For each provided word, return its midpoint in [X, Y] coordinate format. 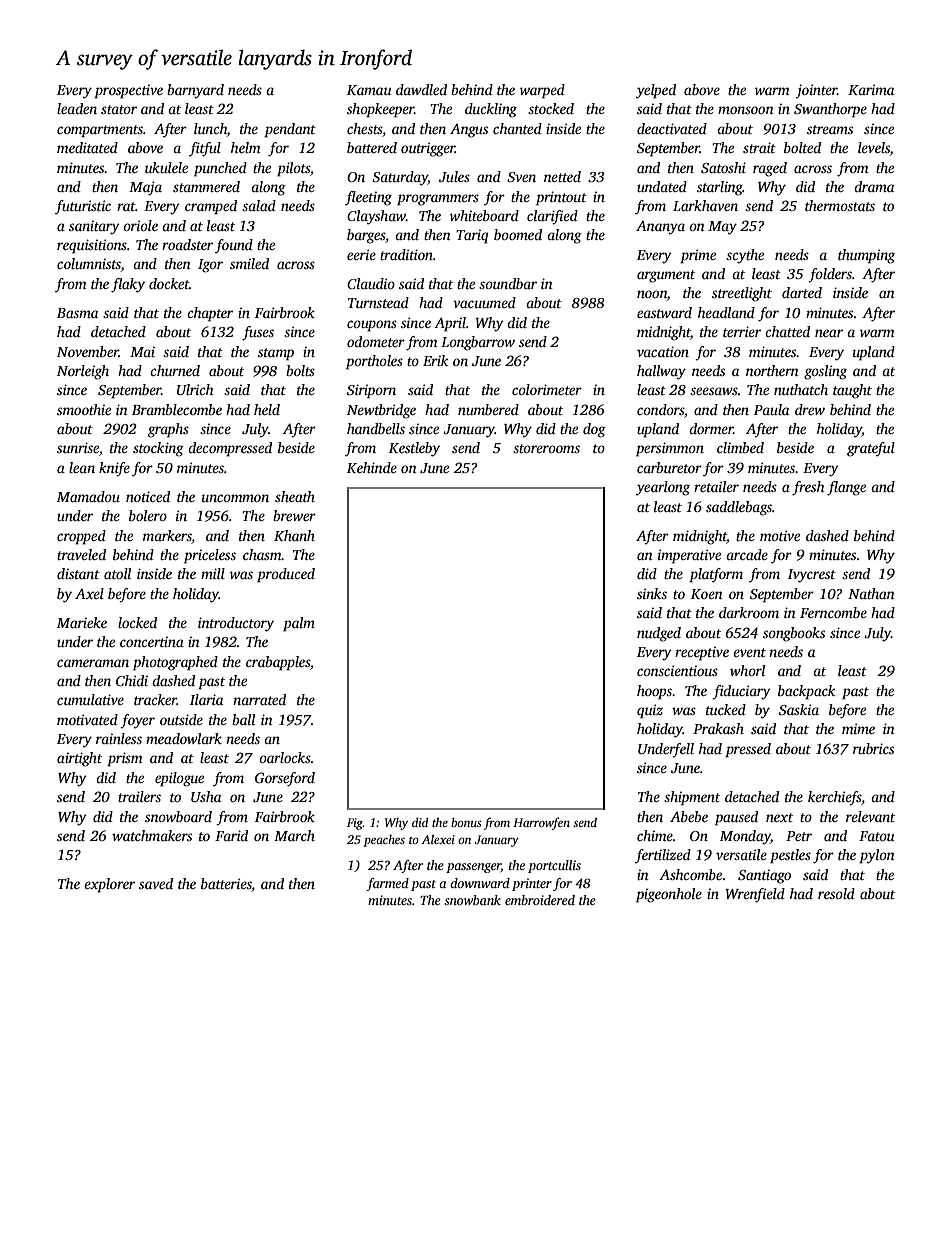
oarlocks [285, 757]
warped [542, 91]
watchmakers [152, 835]
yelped [656, 91]
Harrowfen [541, 823]
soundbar [508, 283]
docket [169, 283]
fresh [808, 488]
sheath [295, 496]
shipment [692, 798]
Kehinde [372, 467]
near [829, 333]
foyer [137, 721]
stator [119, 109]
